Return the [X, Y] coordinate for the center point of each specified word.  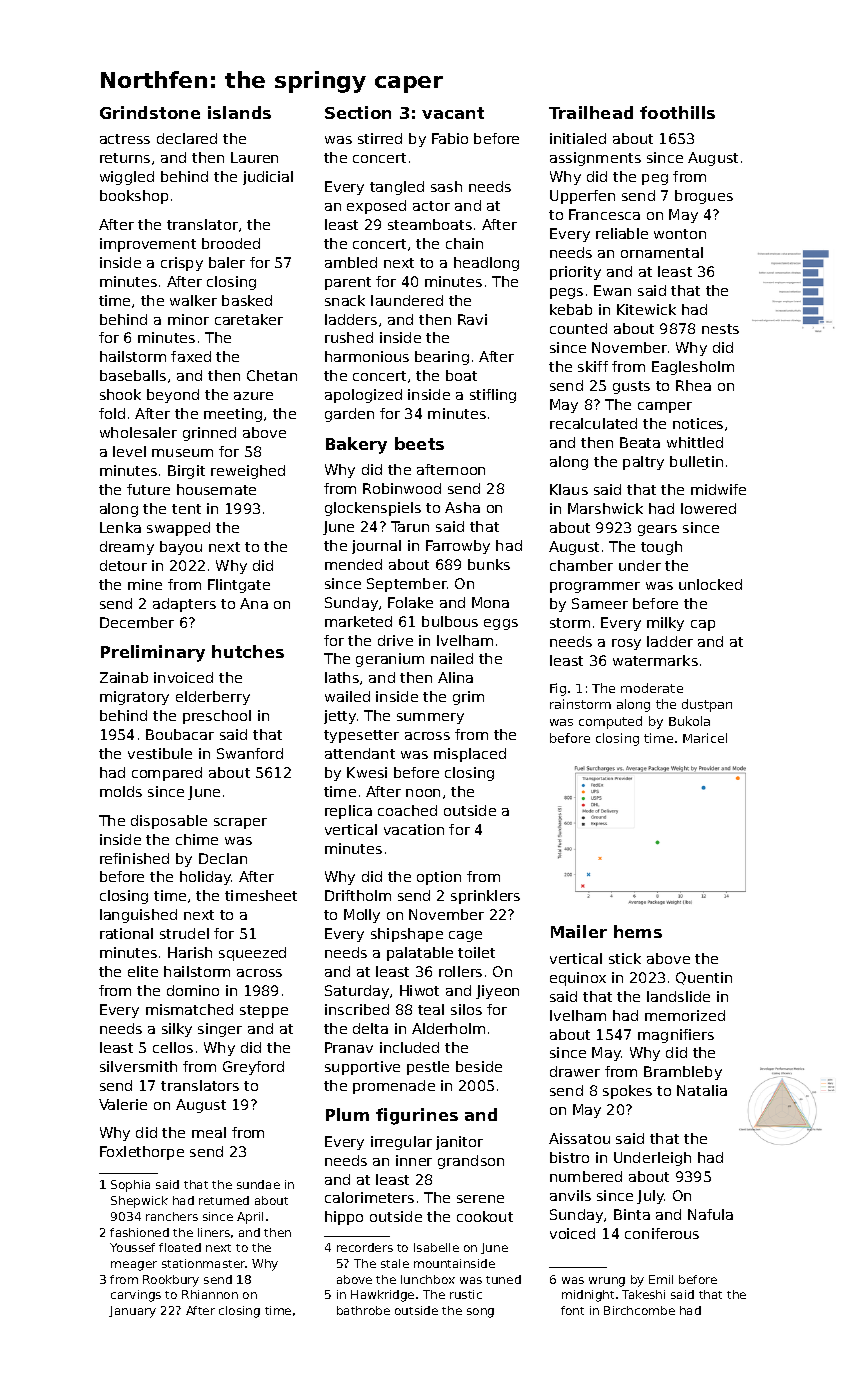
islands [239, 112]
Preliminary [153, 653]
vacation [414, 829]
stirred [380, 138]
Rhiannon [210, 1294]
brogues [704, 197]
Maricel [705, 738]
